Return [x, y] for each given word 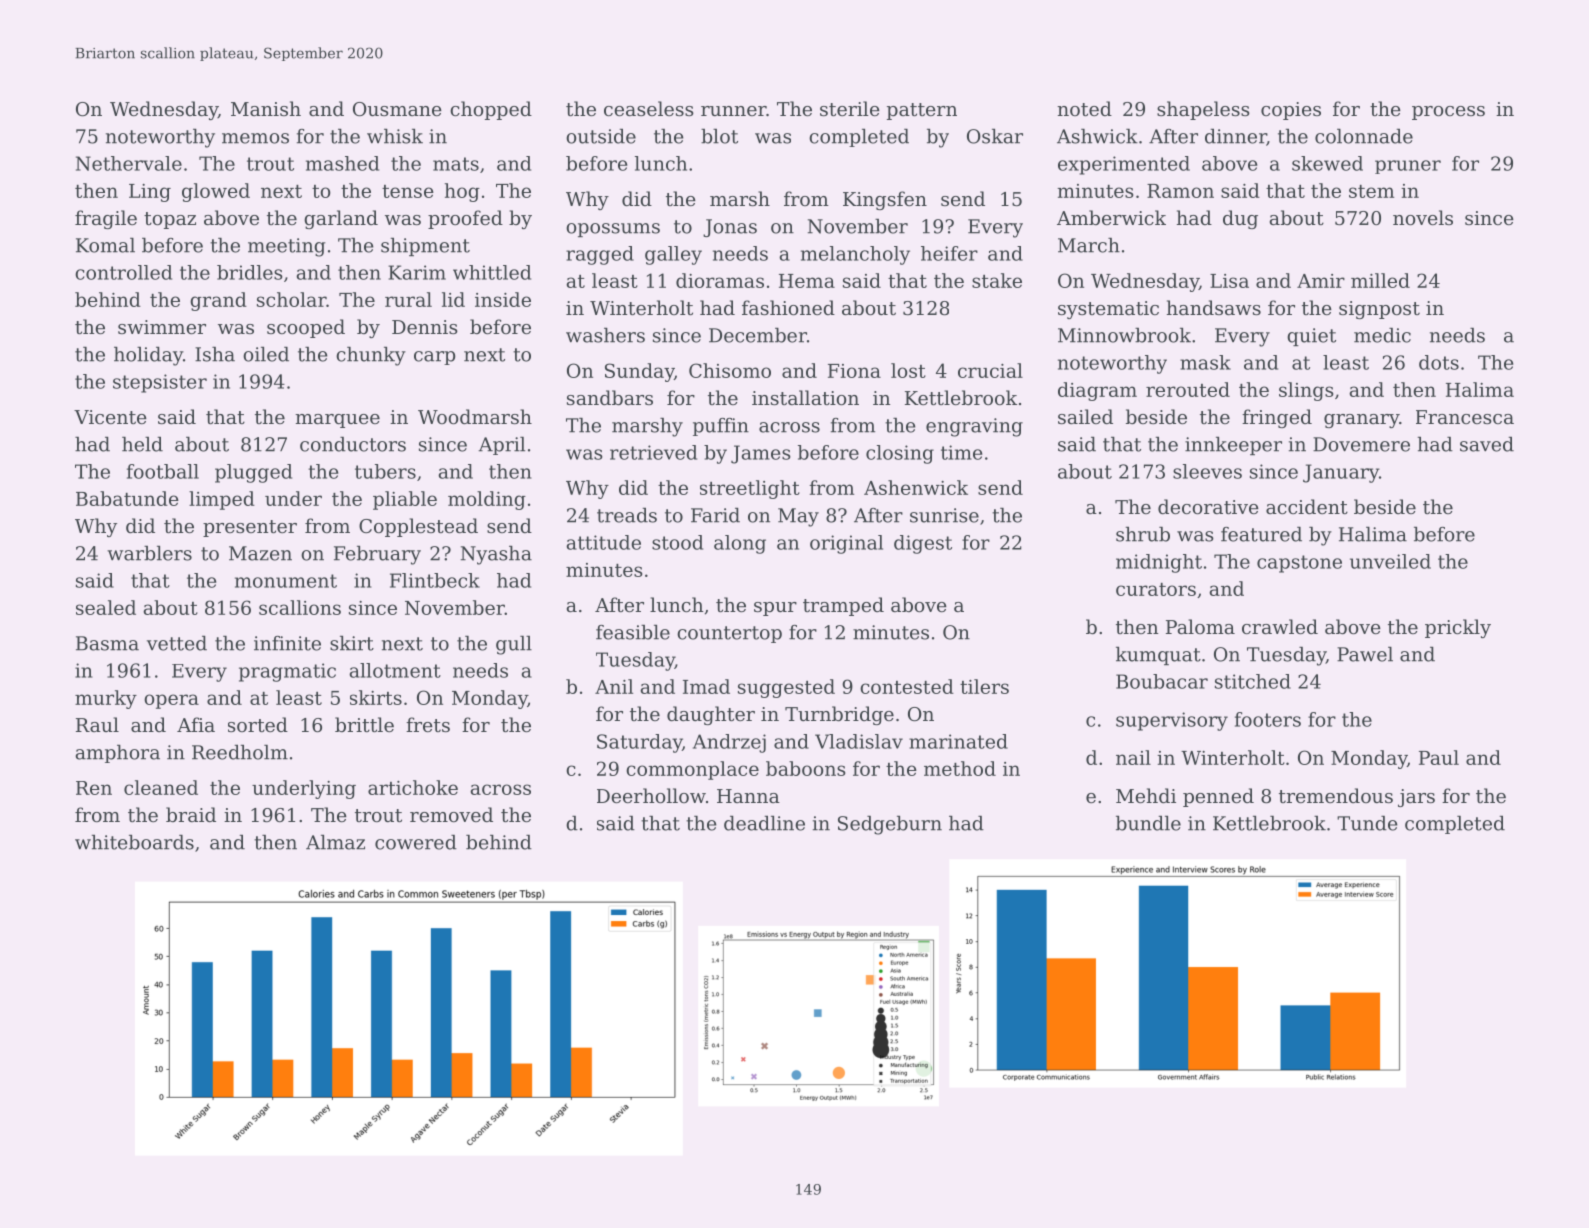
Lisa [1229, 281]
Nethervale [129, 163]
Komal [105, 245]
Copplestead [418, 527]
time [961, 452]
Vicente [110, 417]
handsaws [1214, 307]
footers [1268, 719]
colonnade [1364, 136]
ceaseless [649, 108]
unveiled [1390, 561]
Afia [196, 724]
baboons [805, 768]
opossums [613, 230]
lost [908, 370]
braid [191, 814]
